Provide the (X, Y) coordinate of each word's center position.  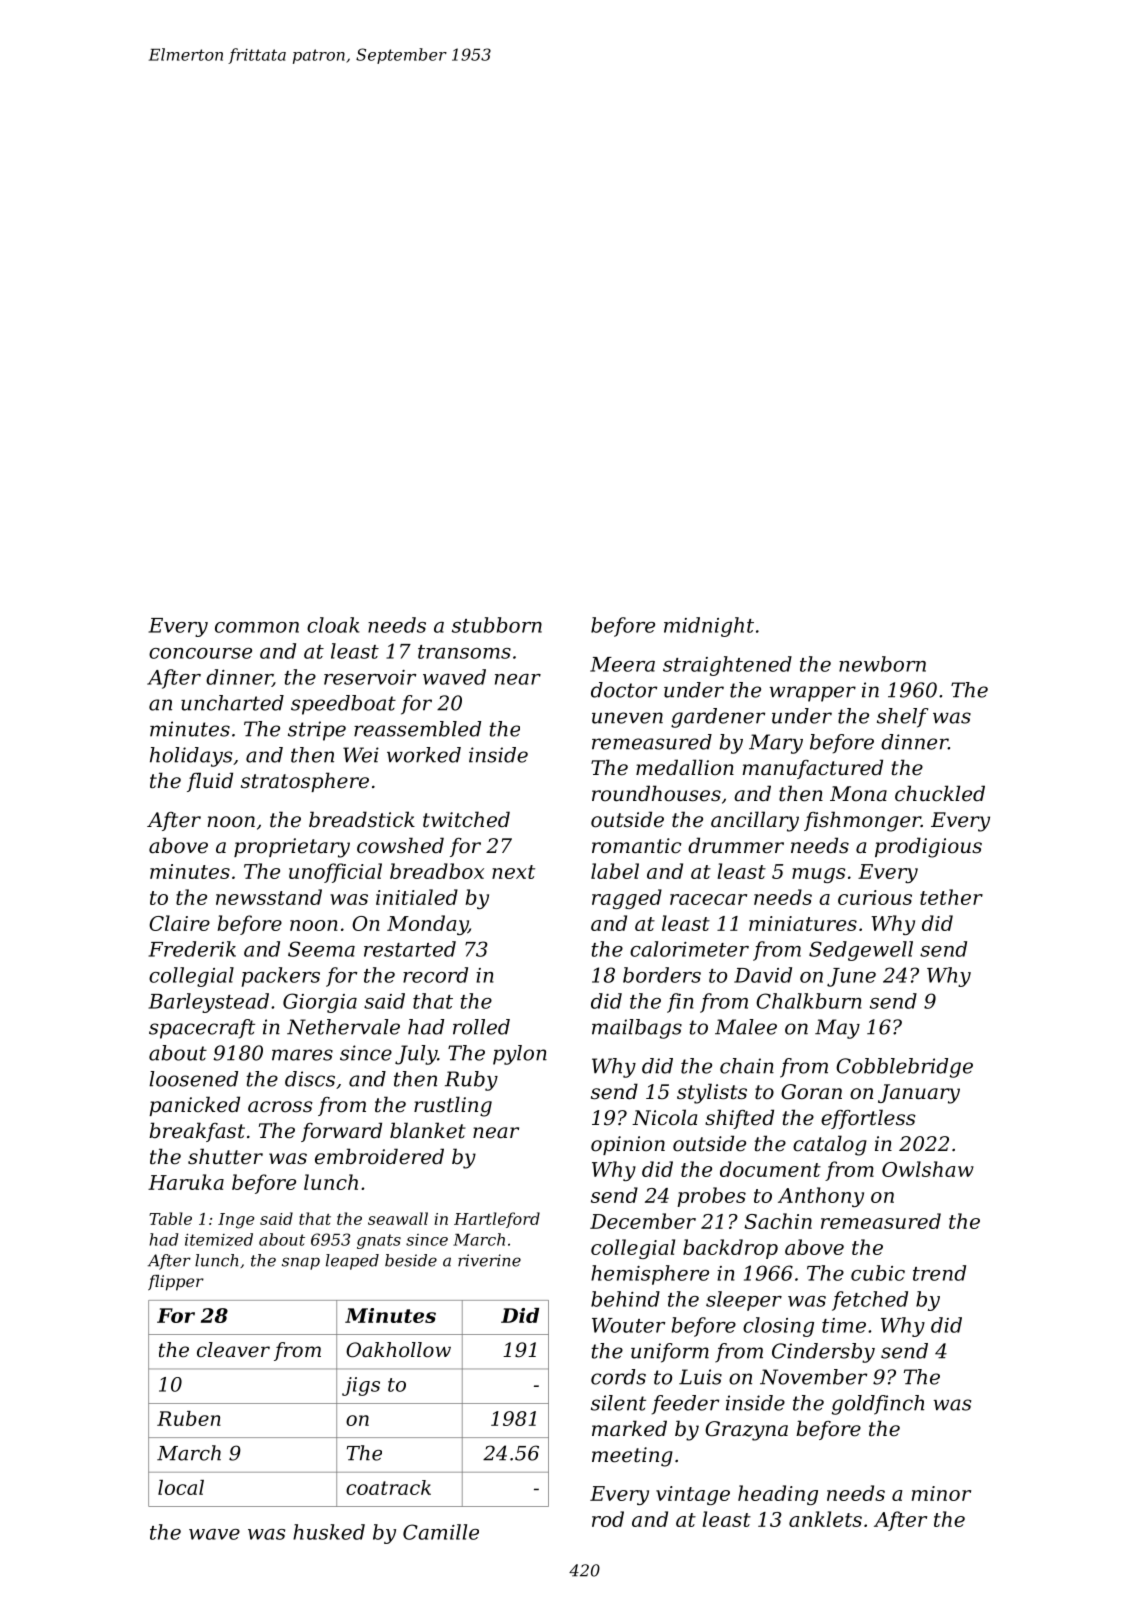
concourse (200, 653)
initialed (417, 897)
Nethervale (343, 1027)
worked (424, 755)
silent (618, 1403)
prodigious (928, 847)
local (181, 1487)
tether (951, 897)
